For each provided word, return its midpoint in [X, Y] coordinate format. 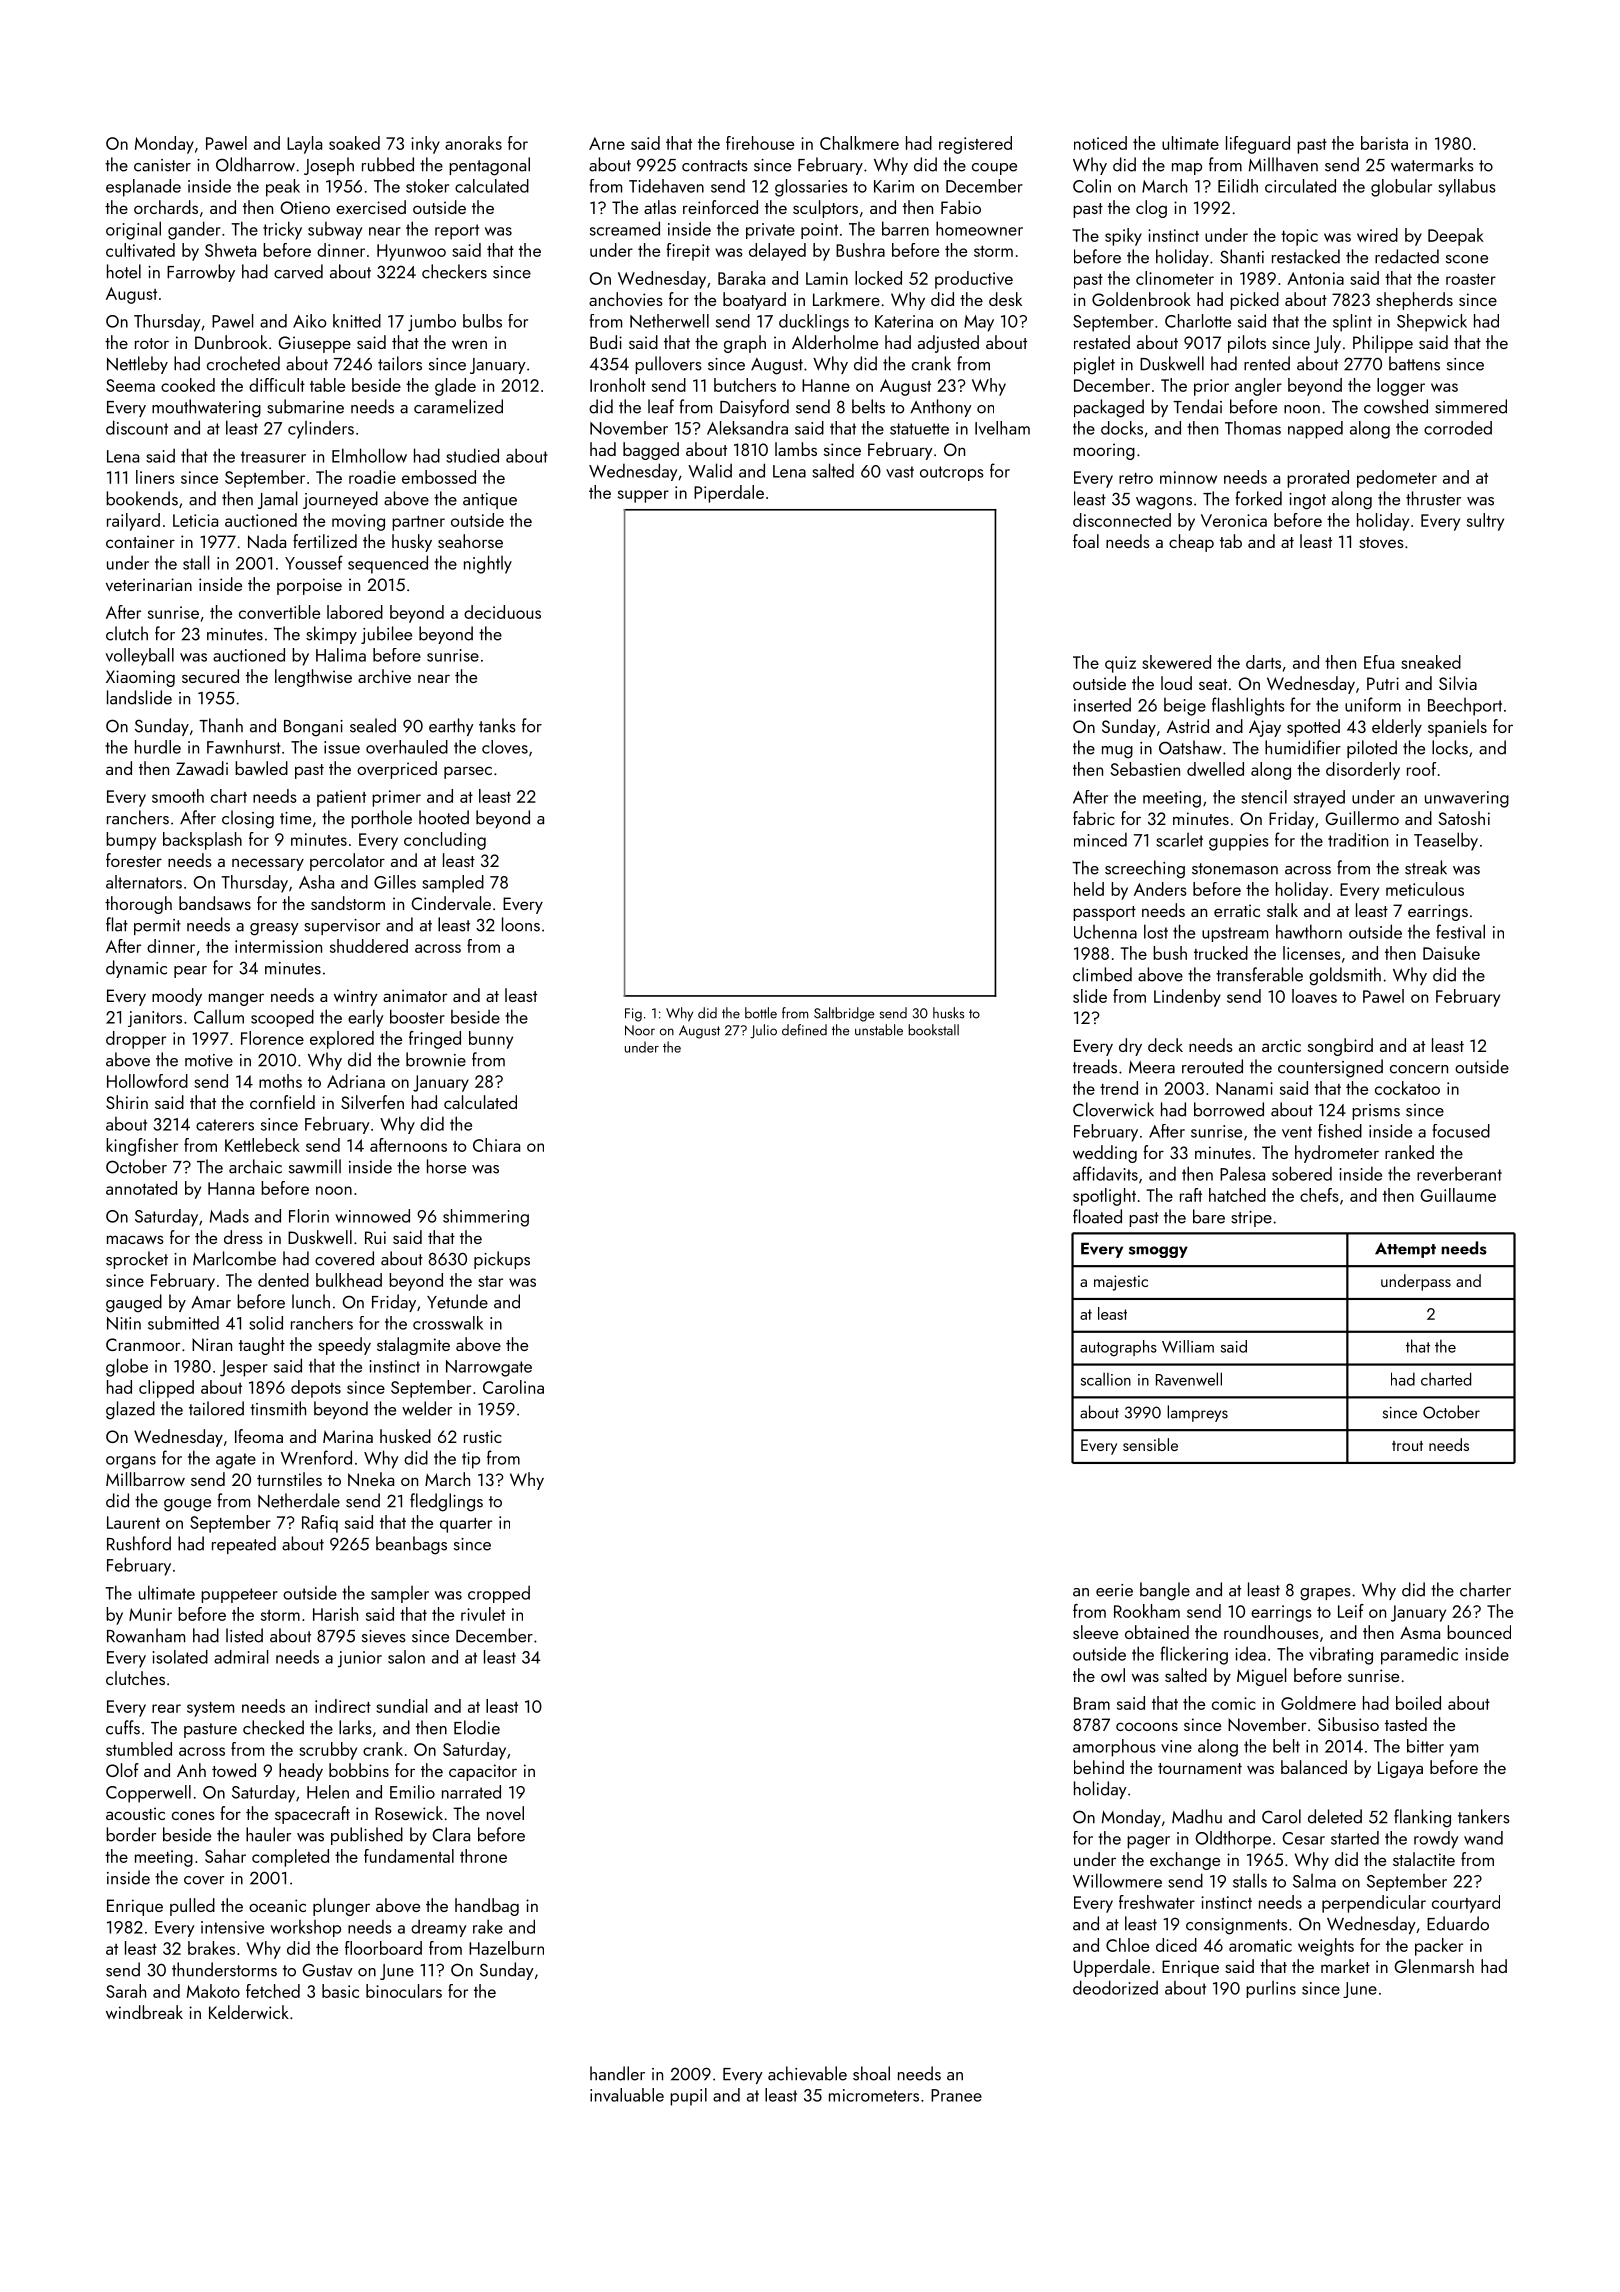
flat [117, 924]
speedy [344, 1346]
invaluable [627, 2095]
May [979, 323]
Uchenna [1105, 932]
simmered [1471, 406]
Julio [763, 1031]
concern [1419, 1069]
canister [162, 165]
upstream [1235, 934]
